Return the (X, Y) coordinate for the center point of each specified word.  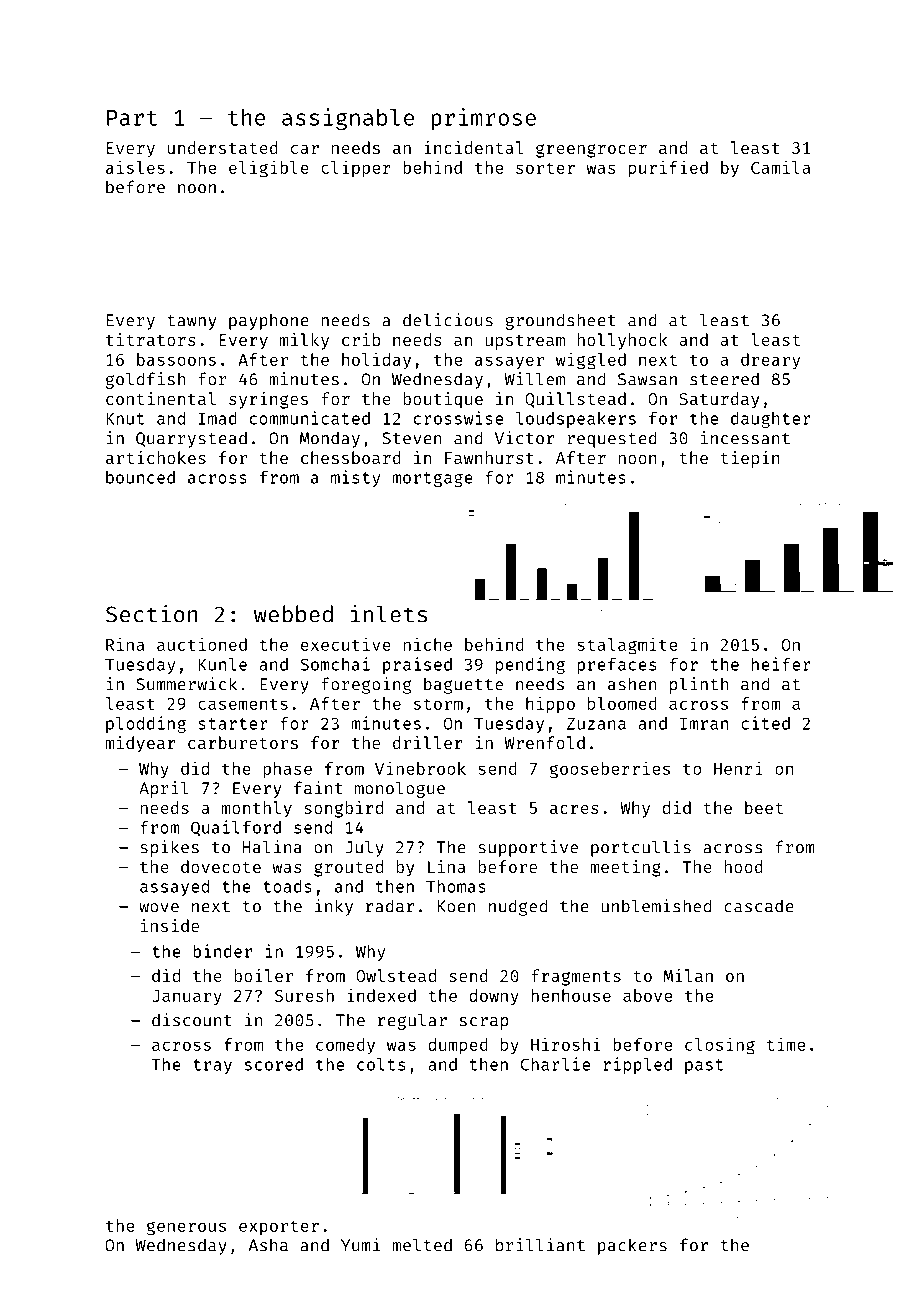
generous (186, 1229)
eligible (269, 169)
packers (632, 1246)
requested (612, 439)
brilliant (540, 1245)
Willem (534, 379)
